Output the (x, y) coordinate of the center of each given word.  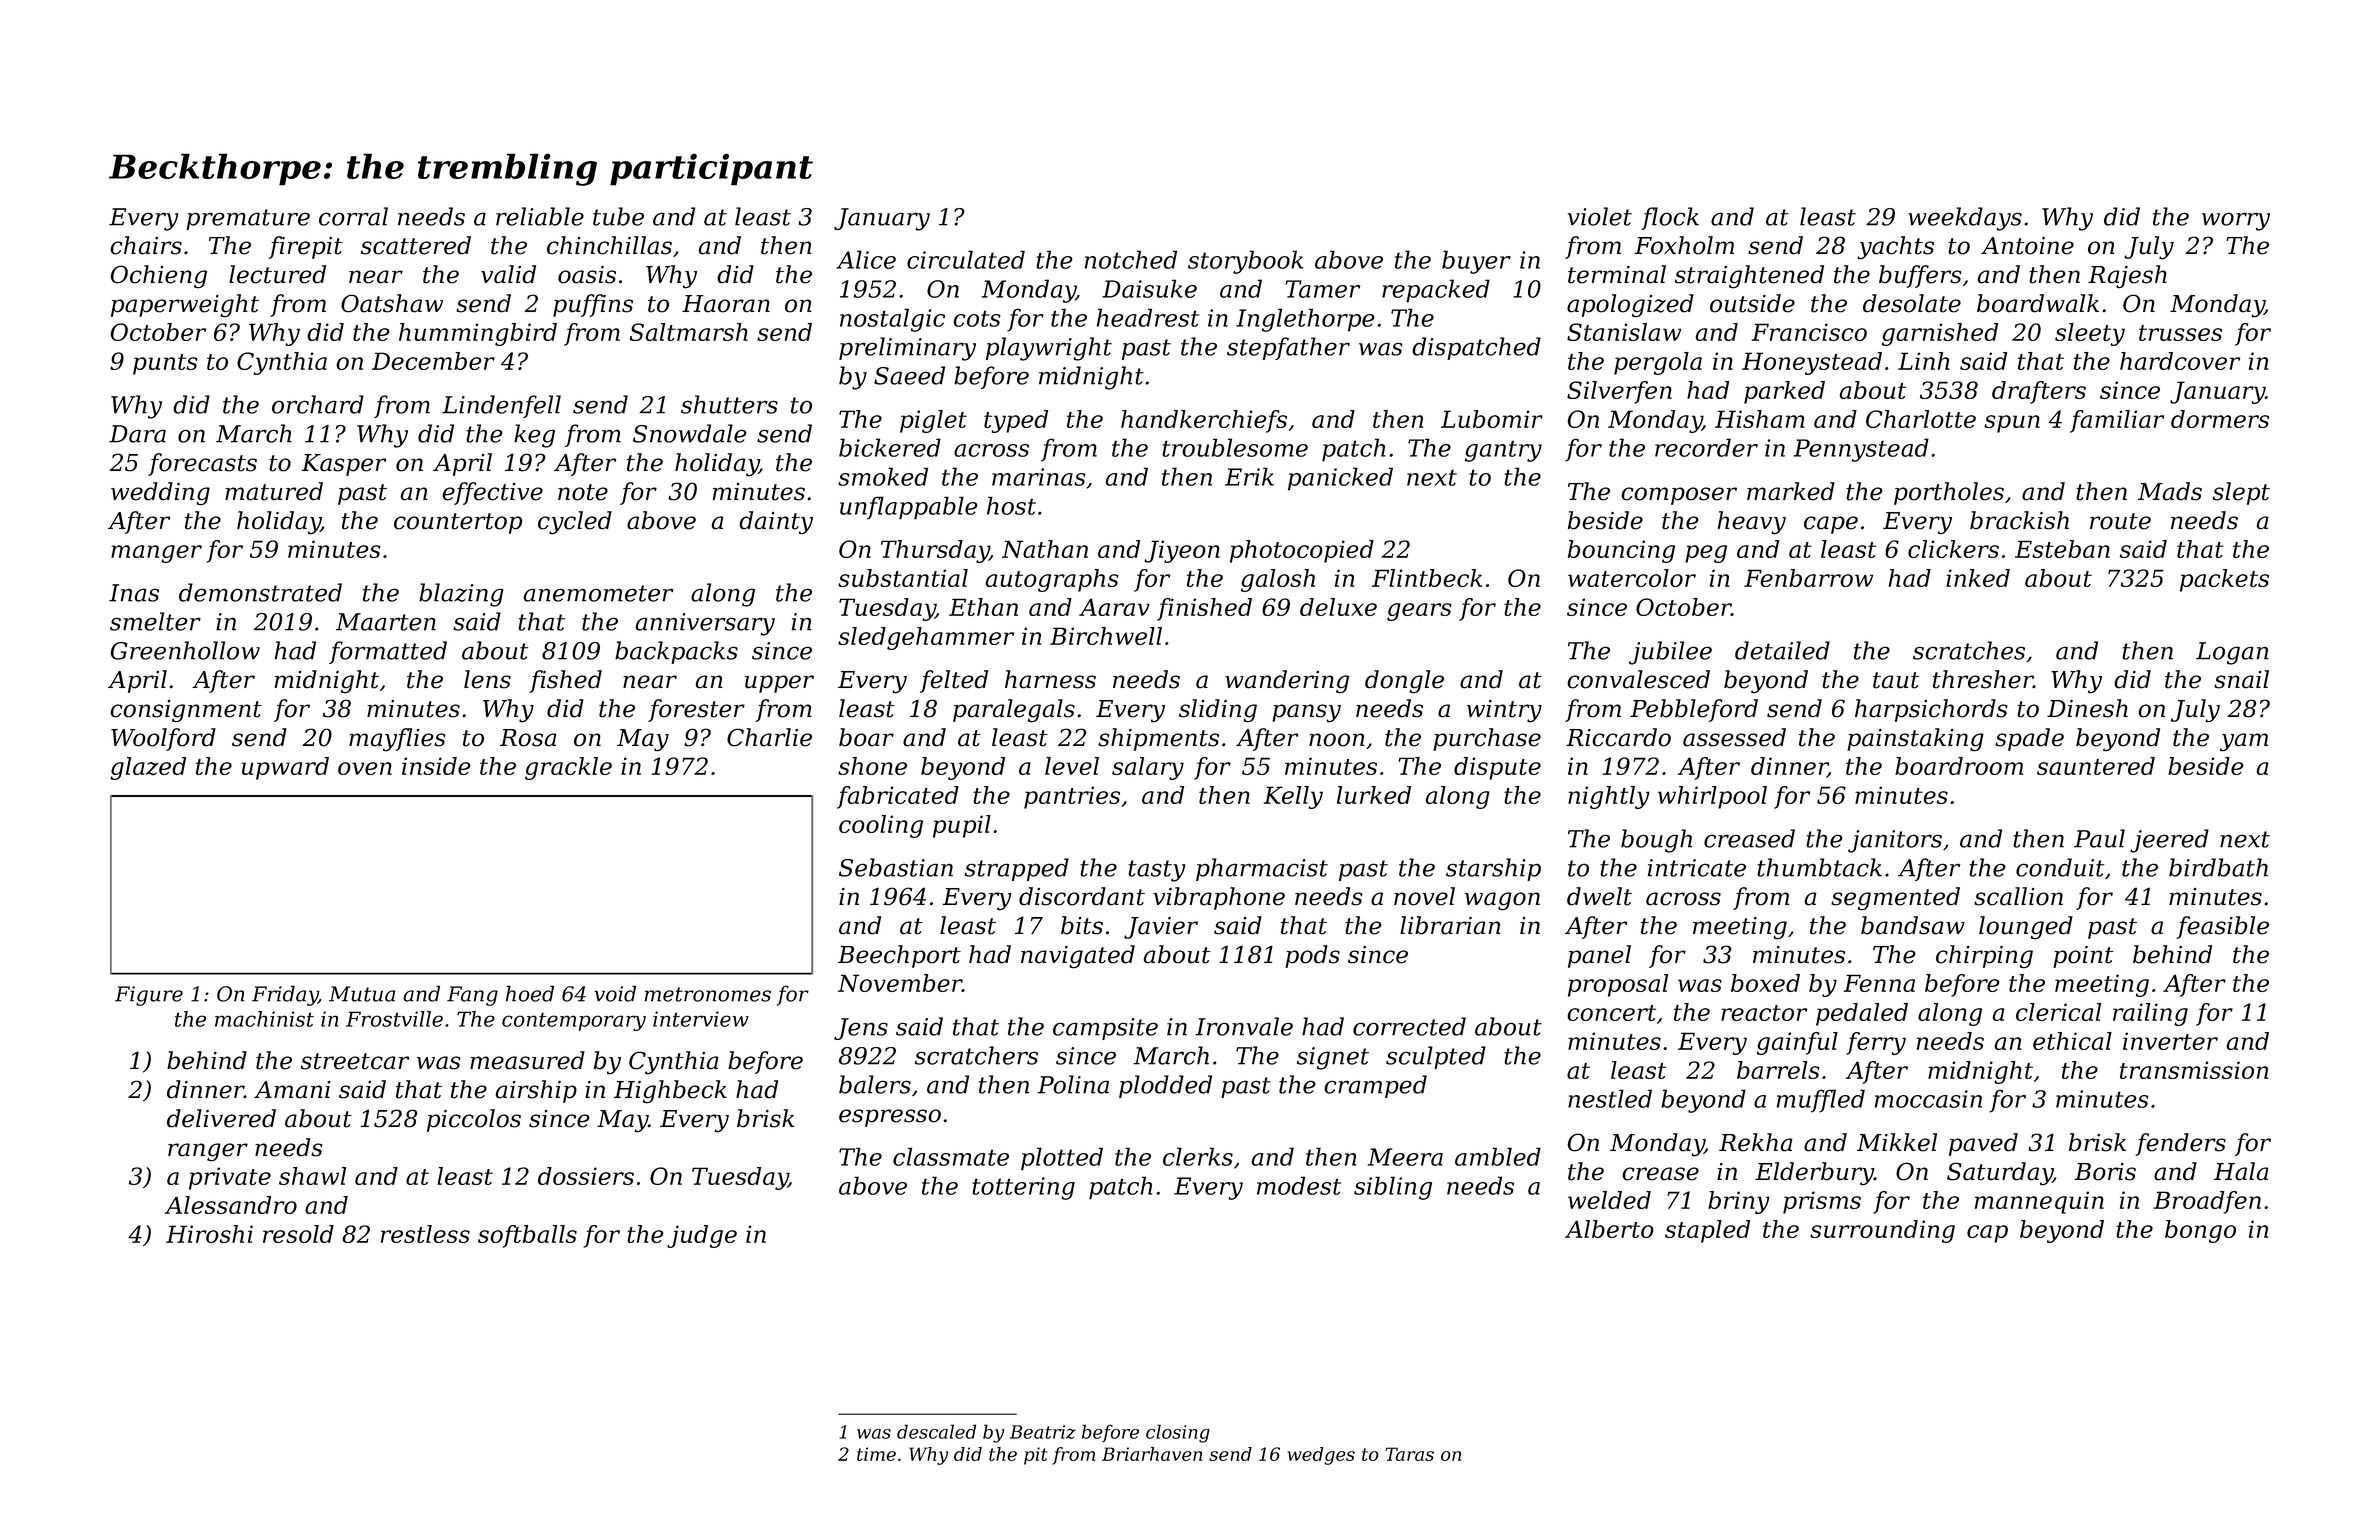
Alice (866, 259)
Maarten (386, 622)
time (876, 1454)
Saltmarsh (689, 332)
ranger (208, 1152)
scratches (1969, 650)
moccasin (1928, 1099)
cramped (1375, 1086)
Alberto (1609, 1229)
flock (1670, 218)
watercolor (1632, 578)
